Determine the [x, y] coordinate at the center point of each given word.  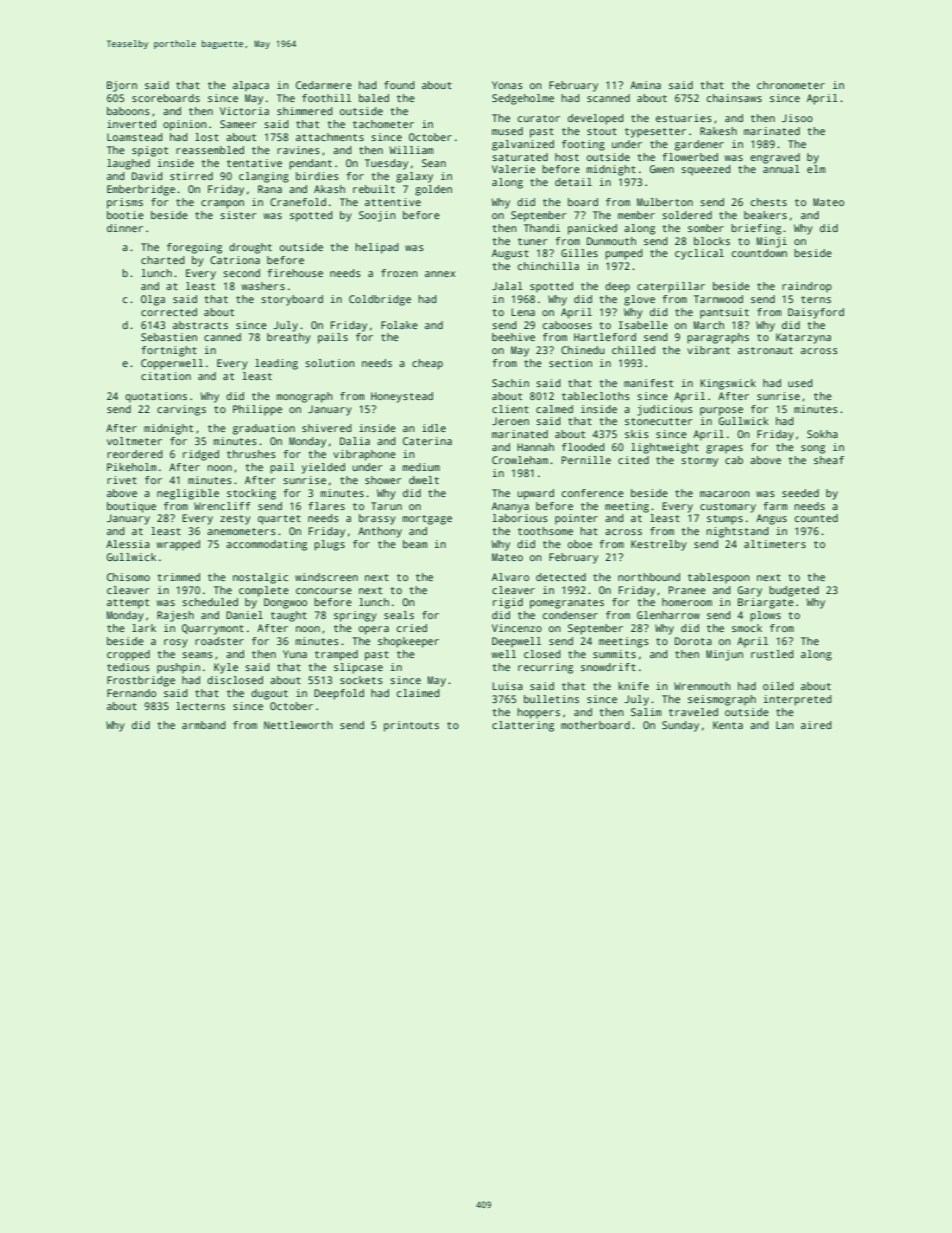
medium [421, 467]
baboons [128, 111]
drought [250, 248]
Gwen [662, 169]
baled [374, 98]
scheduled [210, 602]
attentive [393, 202]
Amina [645, 85]
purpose [721, 411]
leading [276, 364]
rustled [772, 654]
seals [399, 615]
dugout [269, 694]
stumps [725, 520]
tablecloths [596, 396]
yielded [323, 468]
